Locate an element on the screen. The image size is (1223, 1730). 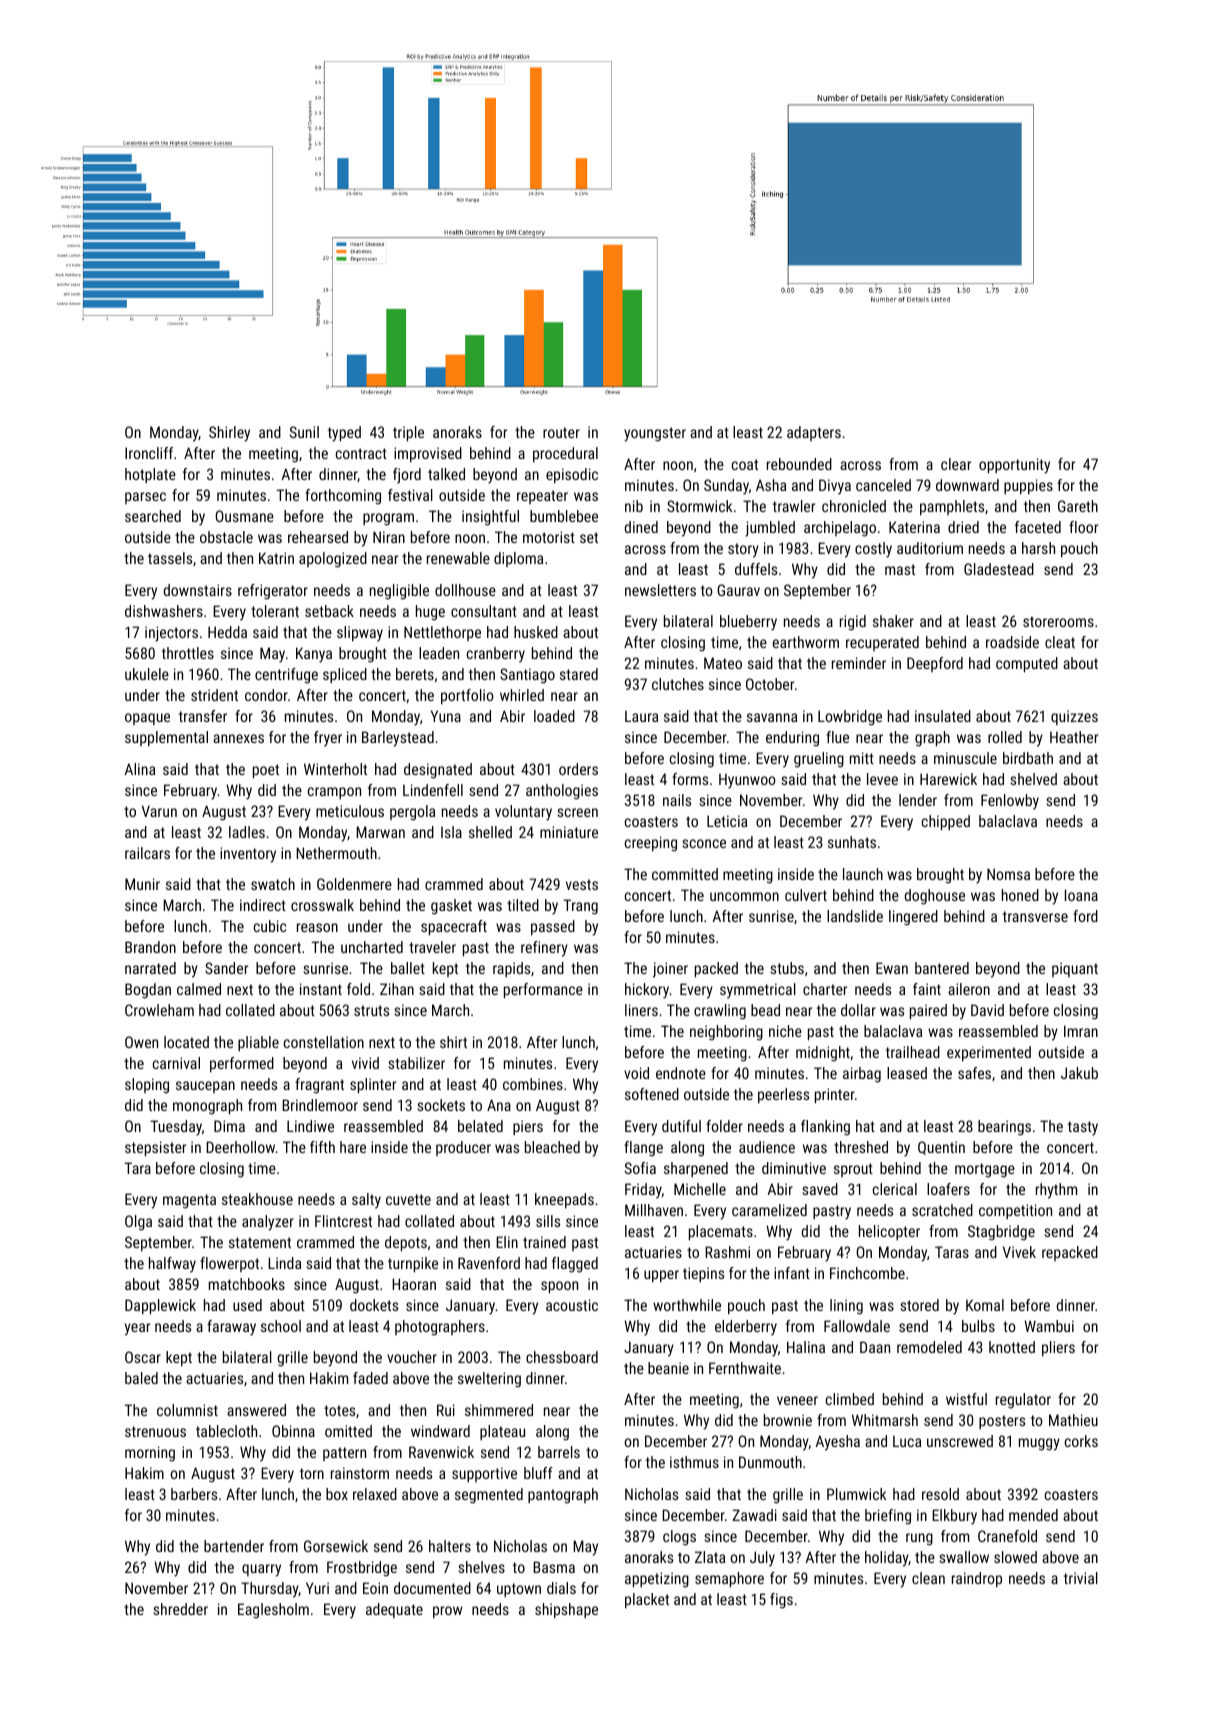
totes is located at coordinates (339, 1410).
